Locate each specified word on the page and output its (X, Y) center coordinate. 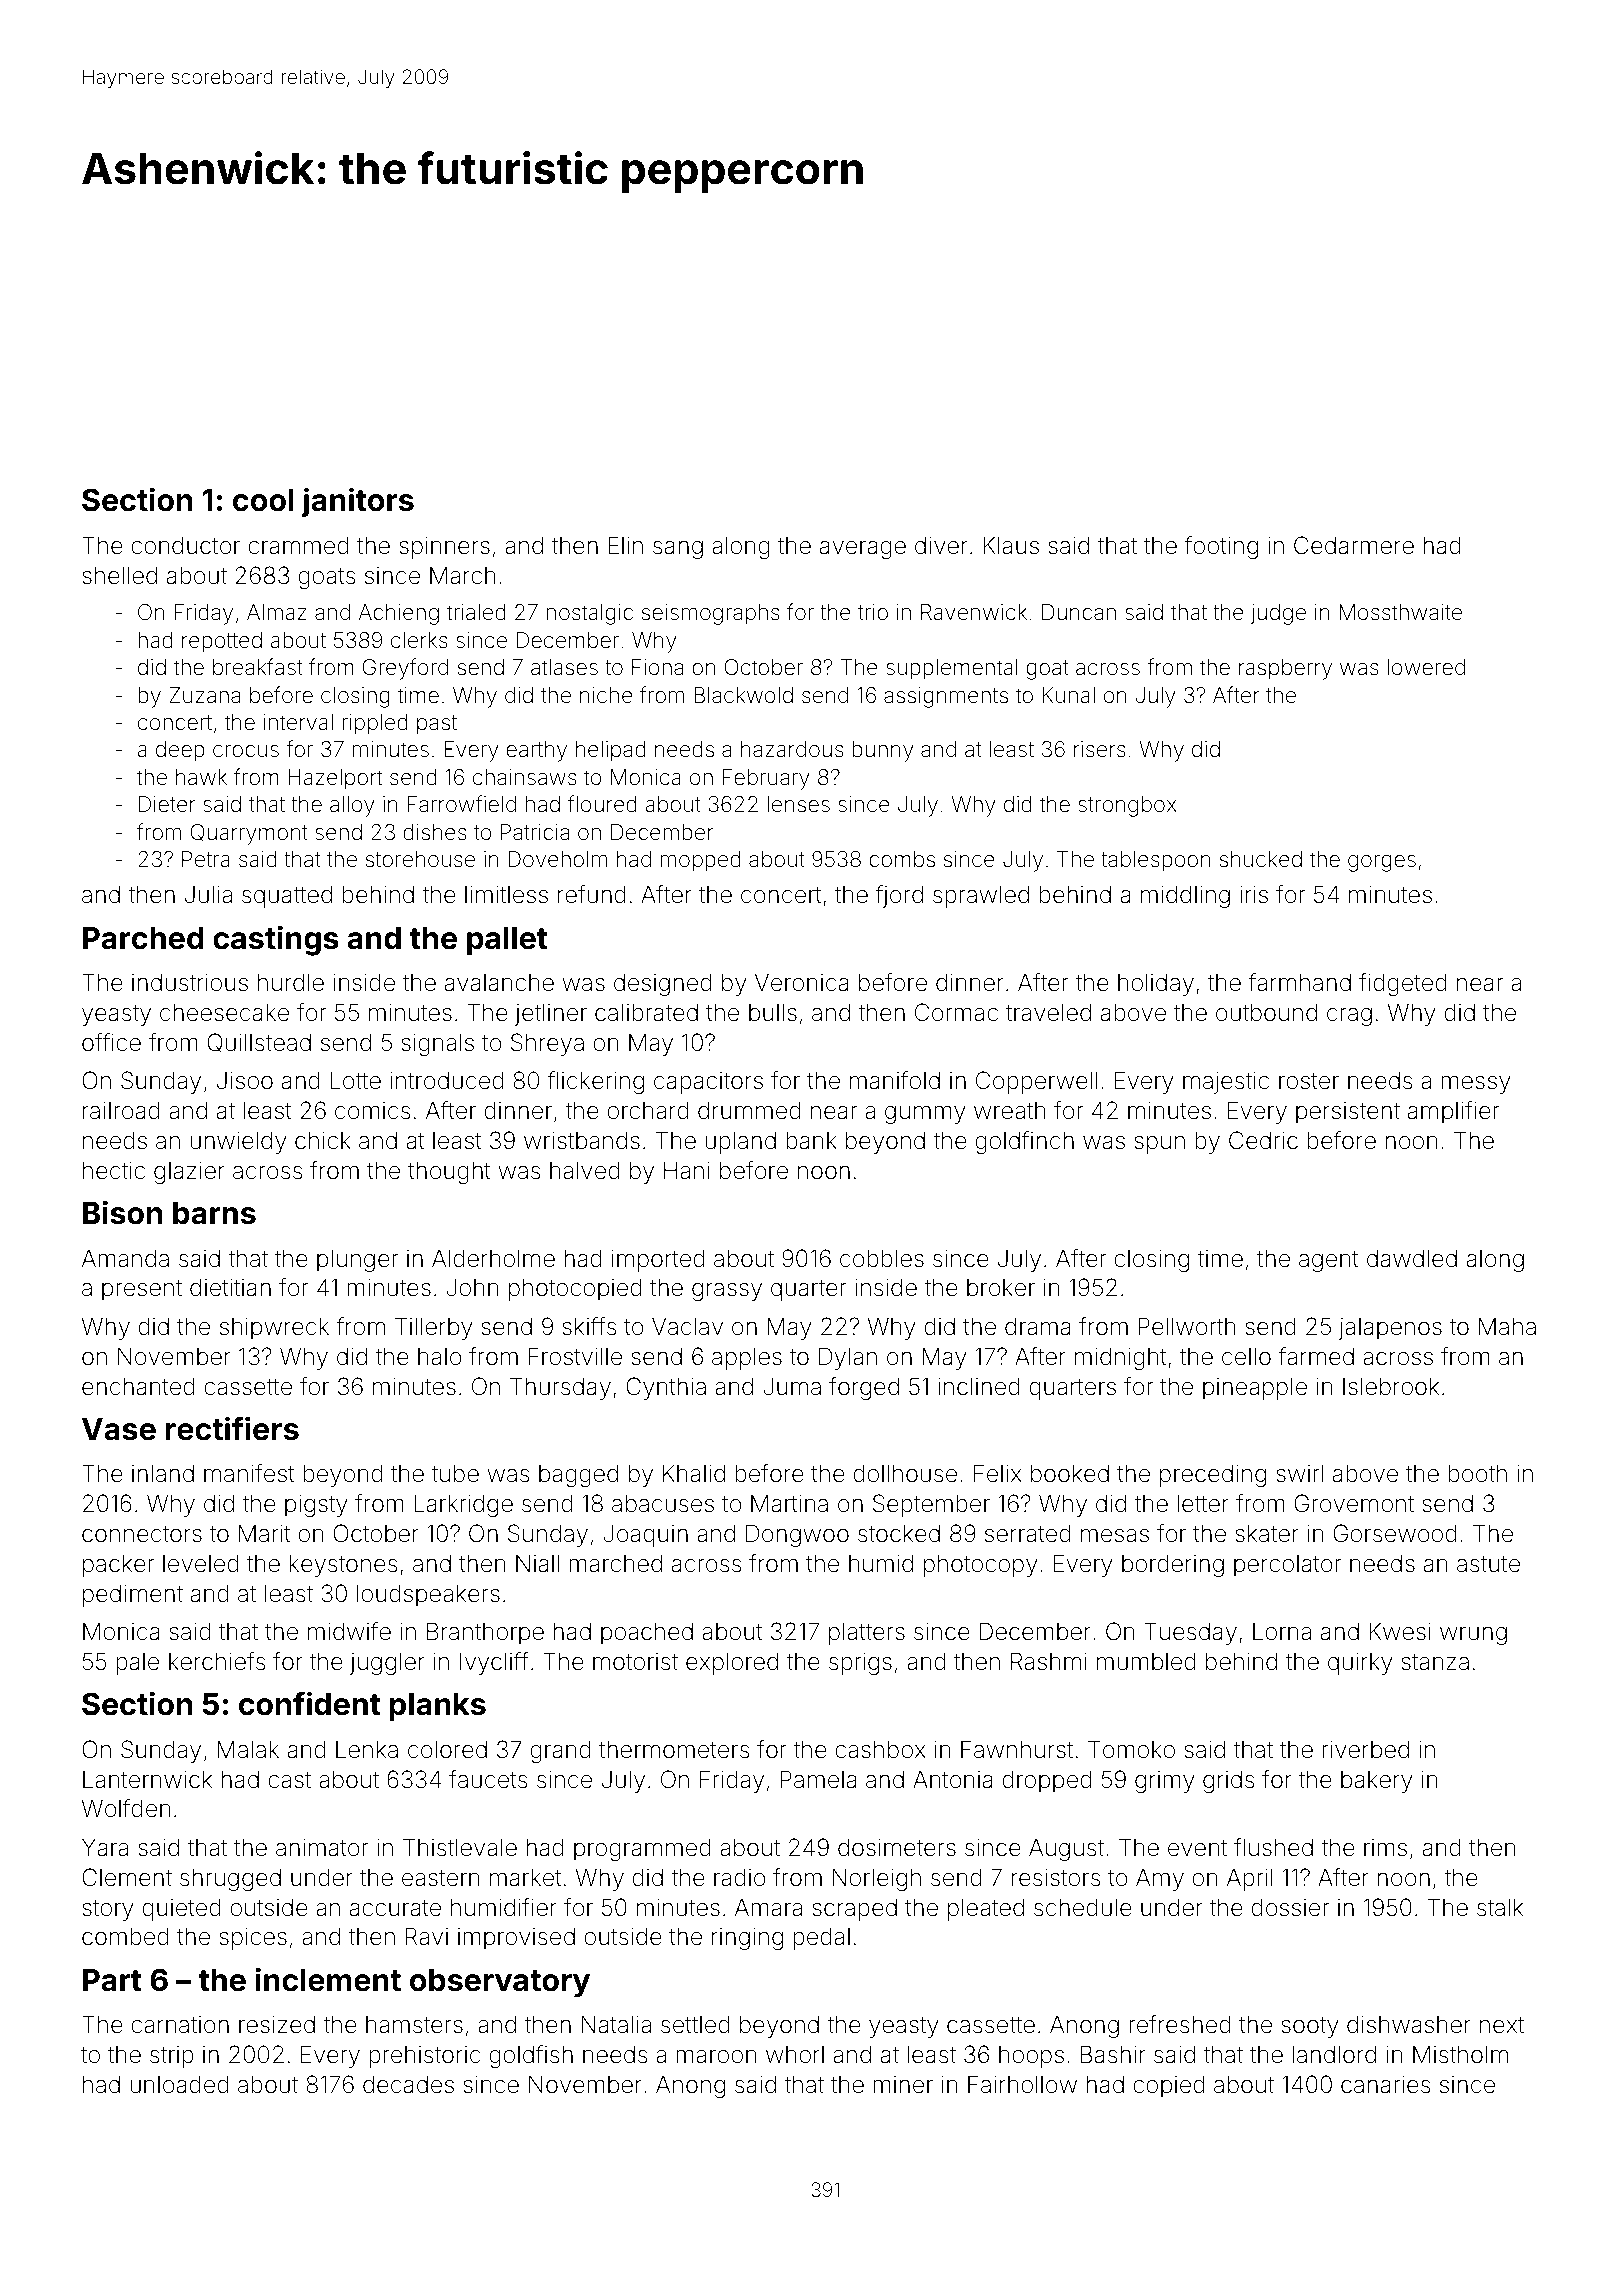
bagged (578, 1475)
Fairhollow (1022, 2084)
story (108, 1910)
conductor (185, 545)
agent (1328, 1261)
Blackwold (743, 695)
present (142, 1290)
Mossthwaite (1400, 612)
